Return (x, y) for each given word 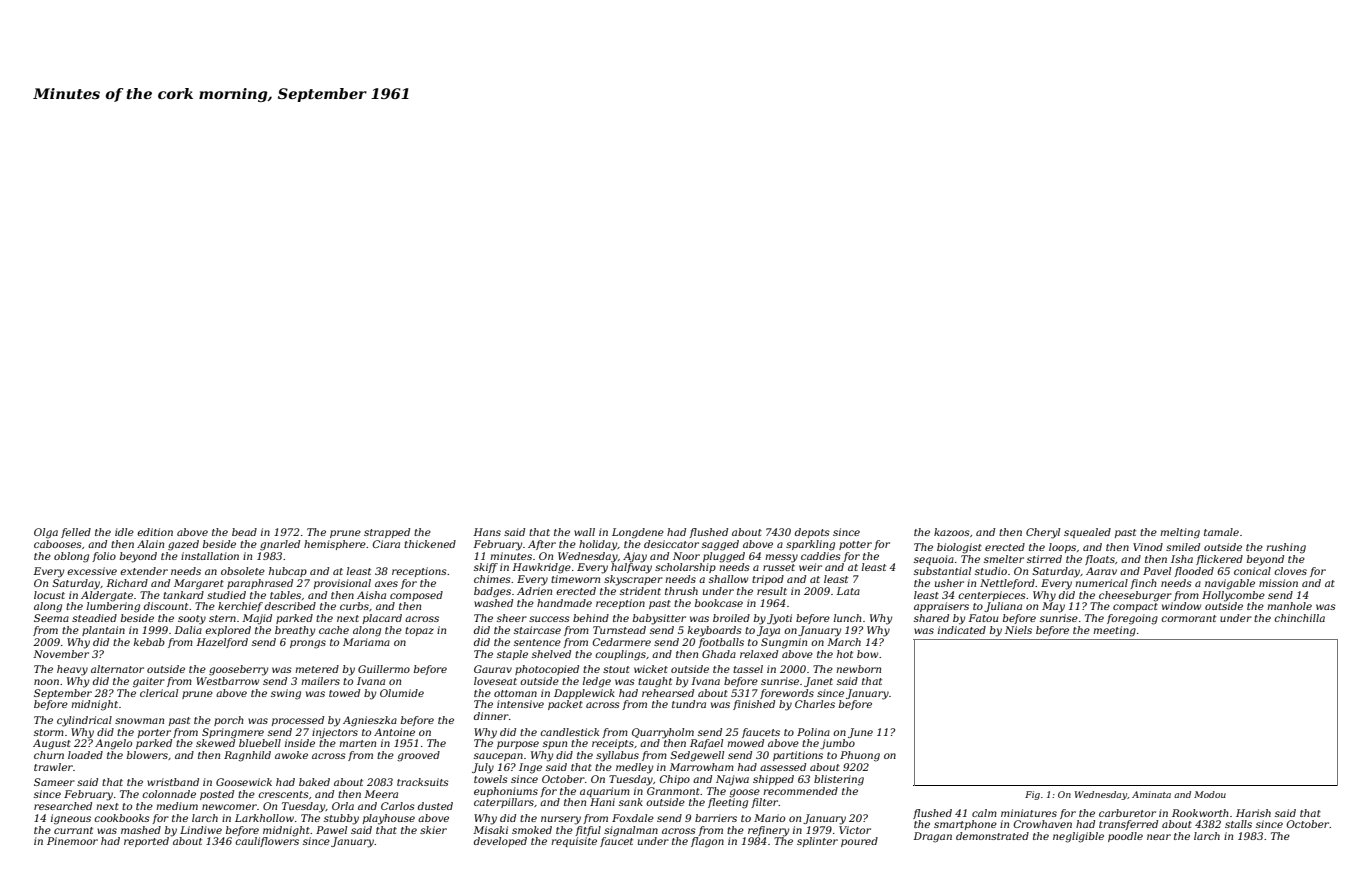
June (860, 733)
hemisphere (335, 545)
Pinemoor (72, 841)
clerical (159, 693)
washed (493, 603)
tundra (689, 704)
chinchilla (1299, 618)
